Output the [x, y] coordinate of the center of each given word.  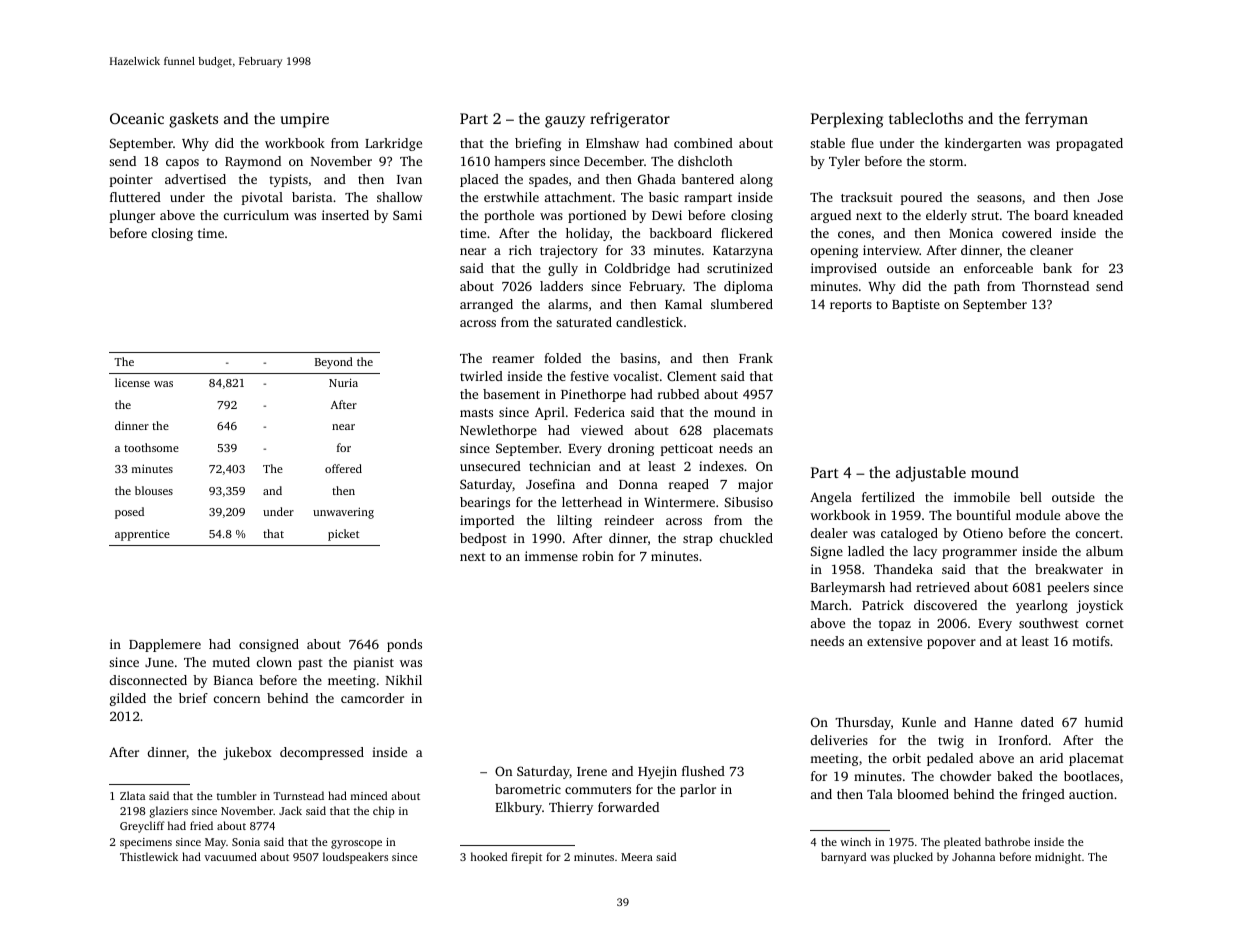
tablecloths [926, 118]
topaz [895, 625]
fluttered [135, 197]
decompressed [322, 753]
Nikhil [404, 680]
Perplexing [847, 120]
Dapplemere [165, 645]
